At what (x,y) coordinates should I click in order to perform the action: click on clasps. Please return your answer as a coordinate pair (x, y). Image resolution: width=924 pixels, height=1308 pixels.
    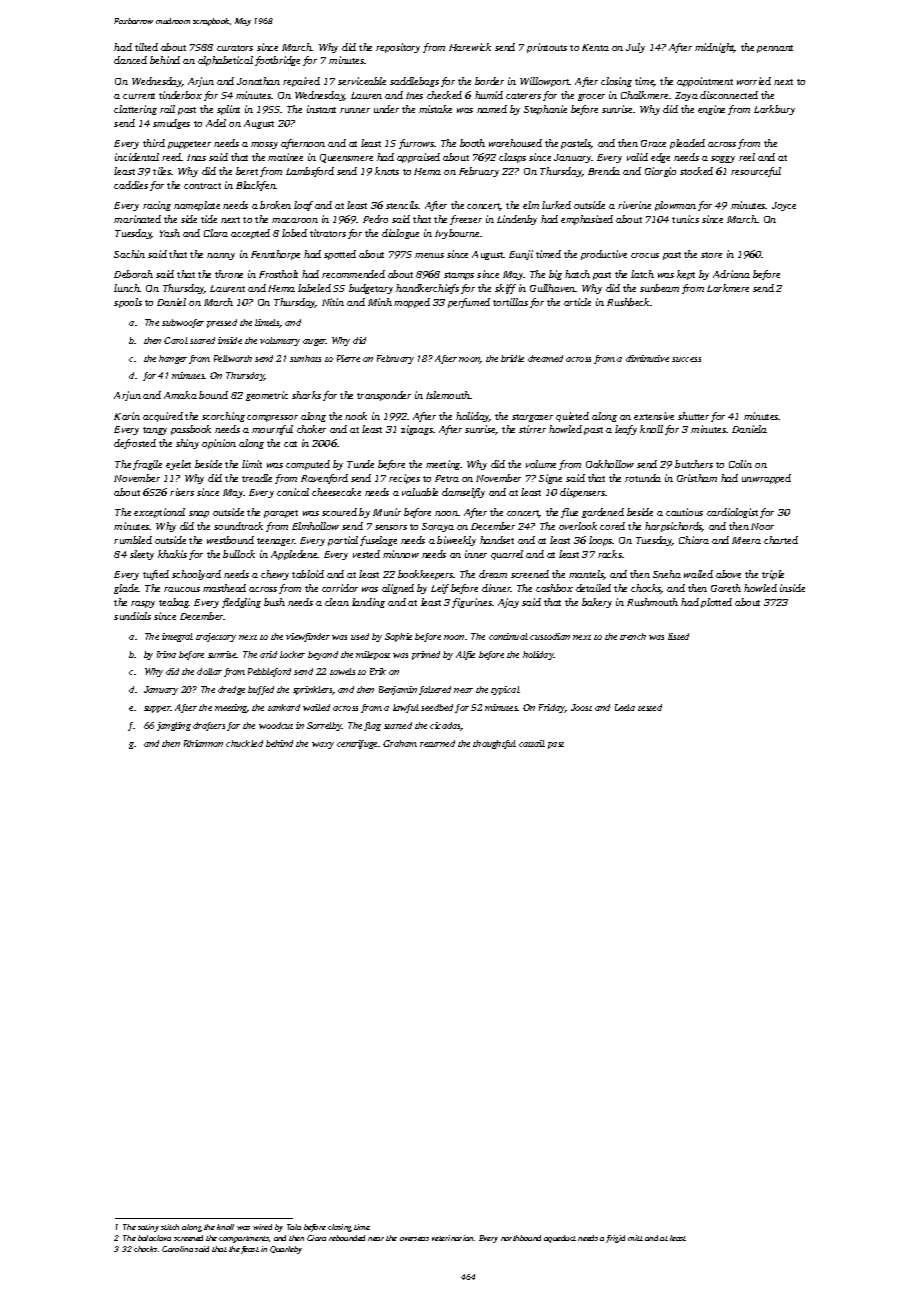
    Looking at the image, I should click on (512, 158).
